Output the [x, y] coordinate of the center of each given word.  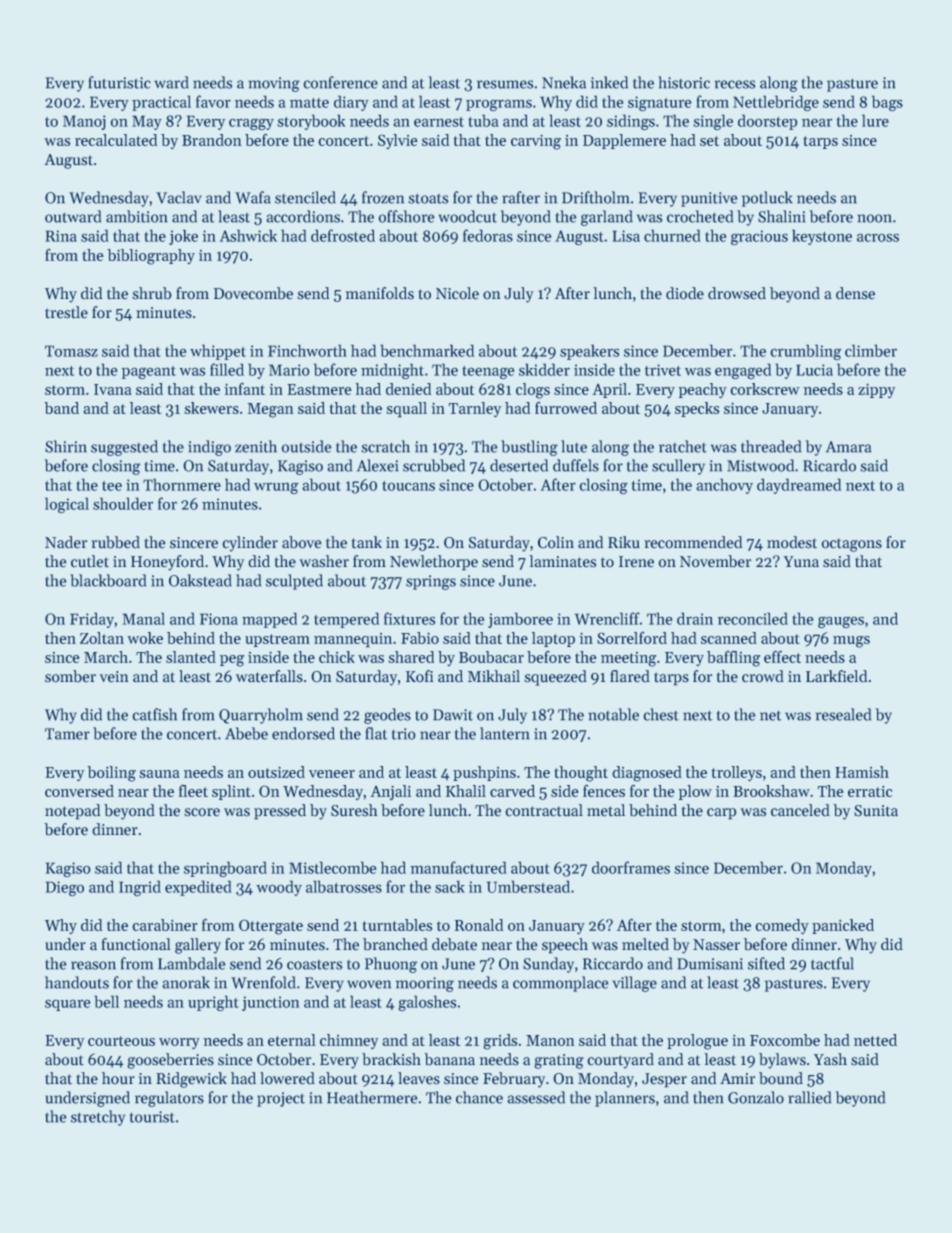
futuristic [120, 82]
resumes [505, 84]
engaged [743, 371]
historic [684, 82]
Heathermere [372, 1097]
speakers [589, 352]
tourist [152, 1117]
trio [403, 734]
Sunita [876, 810]
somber [70, 676]
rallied [809, 1097]
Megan [270, 410]
